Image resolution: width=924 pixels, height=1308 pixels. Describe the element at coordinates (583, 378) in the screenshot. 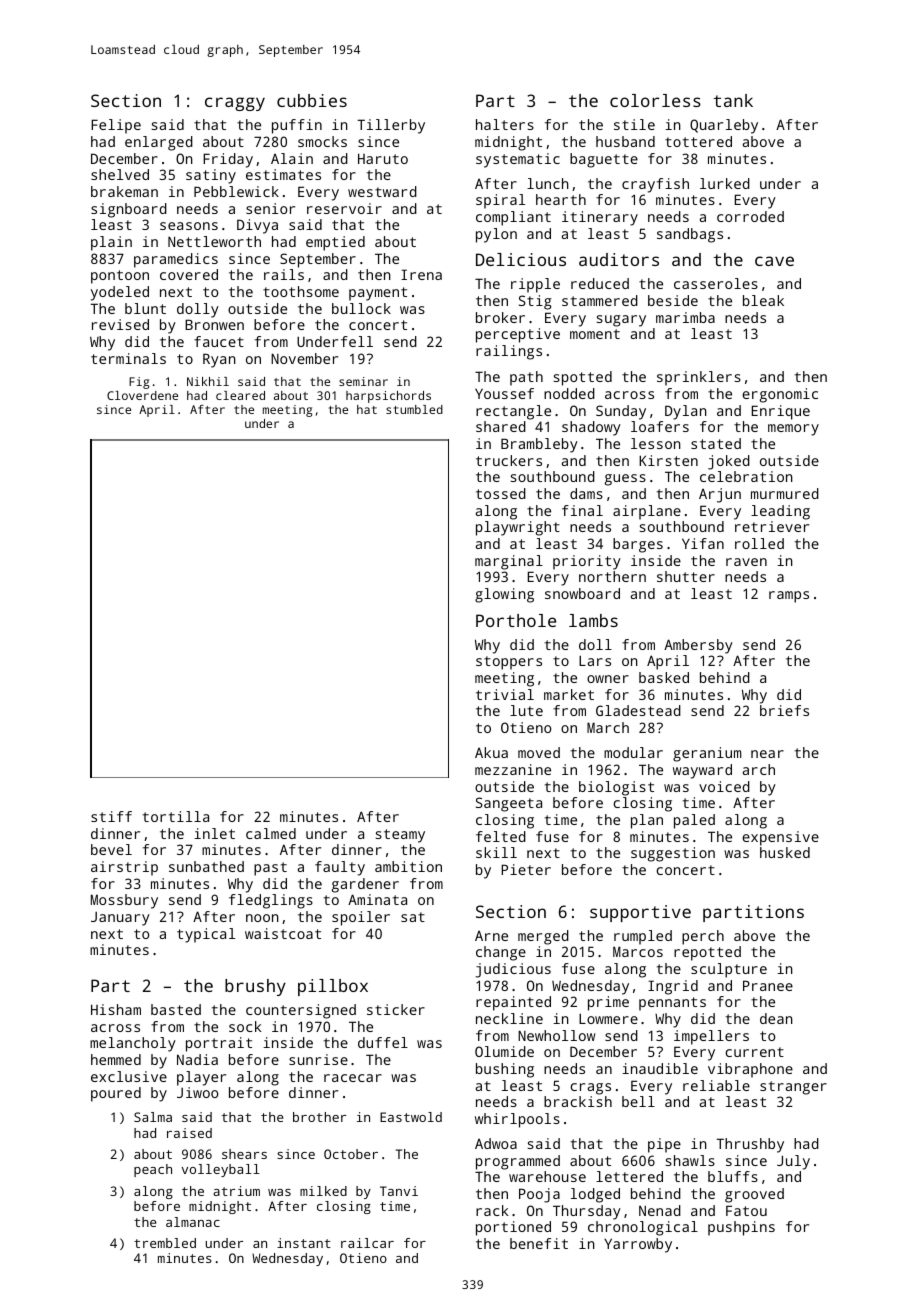

I see `spotted` at that location.
